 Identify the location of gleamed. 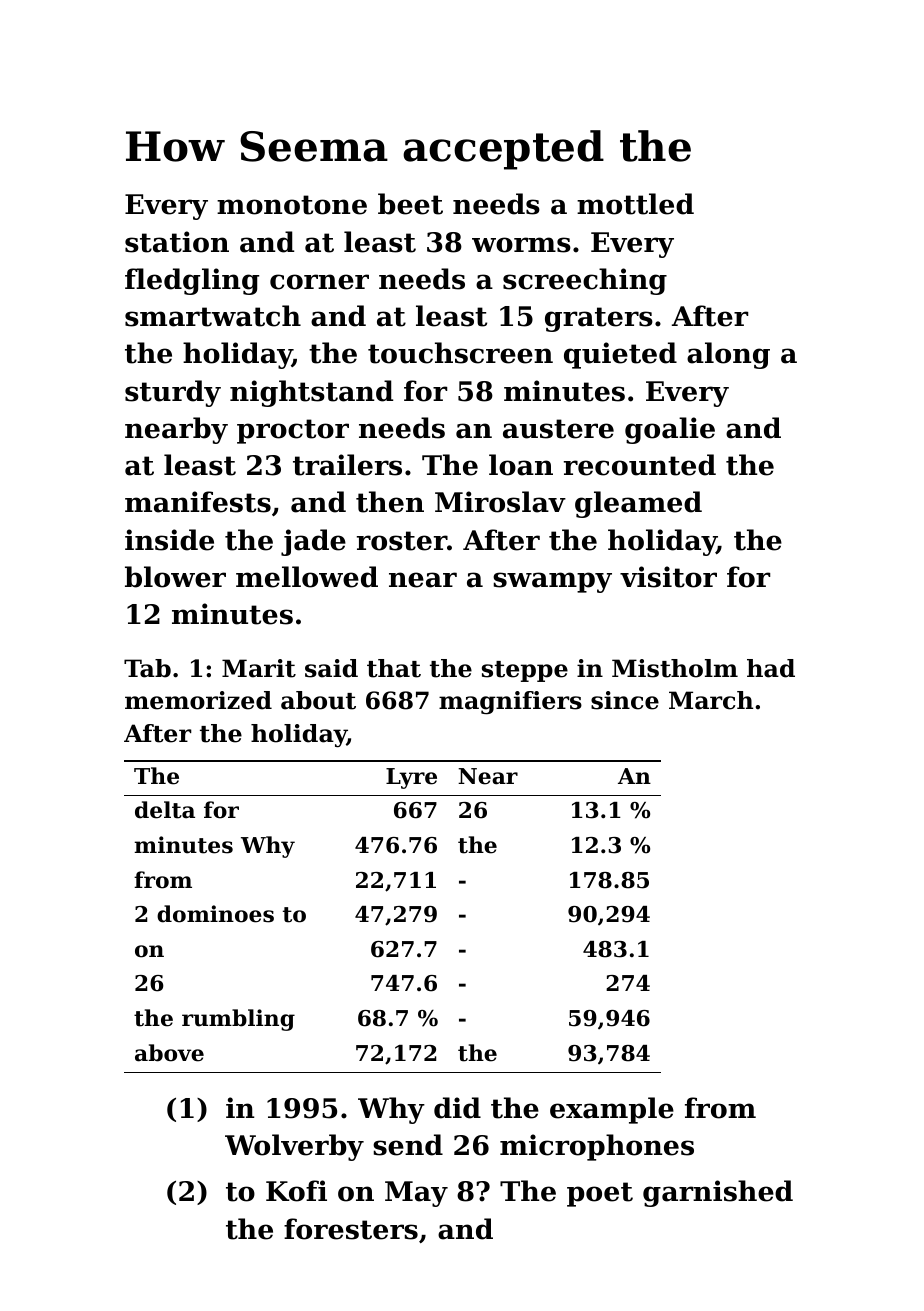
(638, 504).
